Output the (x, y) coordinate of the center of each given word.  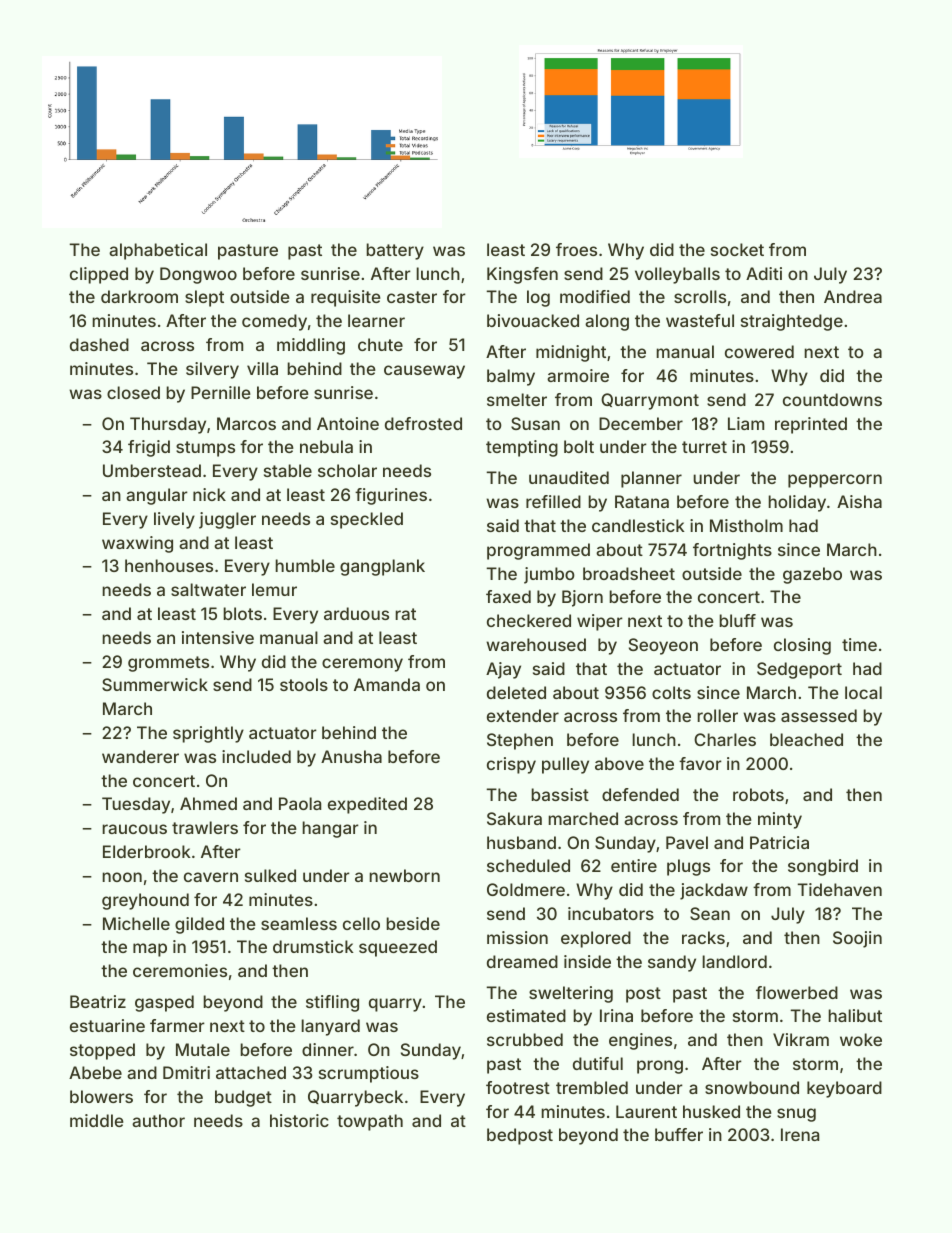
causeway (424, 372)
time (859, 644)
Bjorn (582, 598)
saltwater (208, 589)
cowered (759, 351)
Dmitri (186, 1072)
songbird (823, 867)
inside (587, 961)
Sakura (514, 818)
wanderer (140, 756)
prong (660, 1067)
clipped (99, 275)
